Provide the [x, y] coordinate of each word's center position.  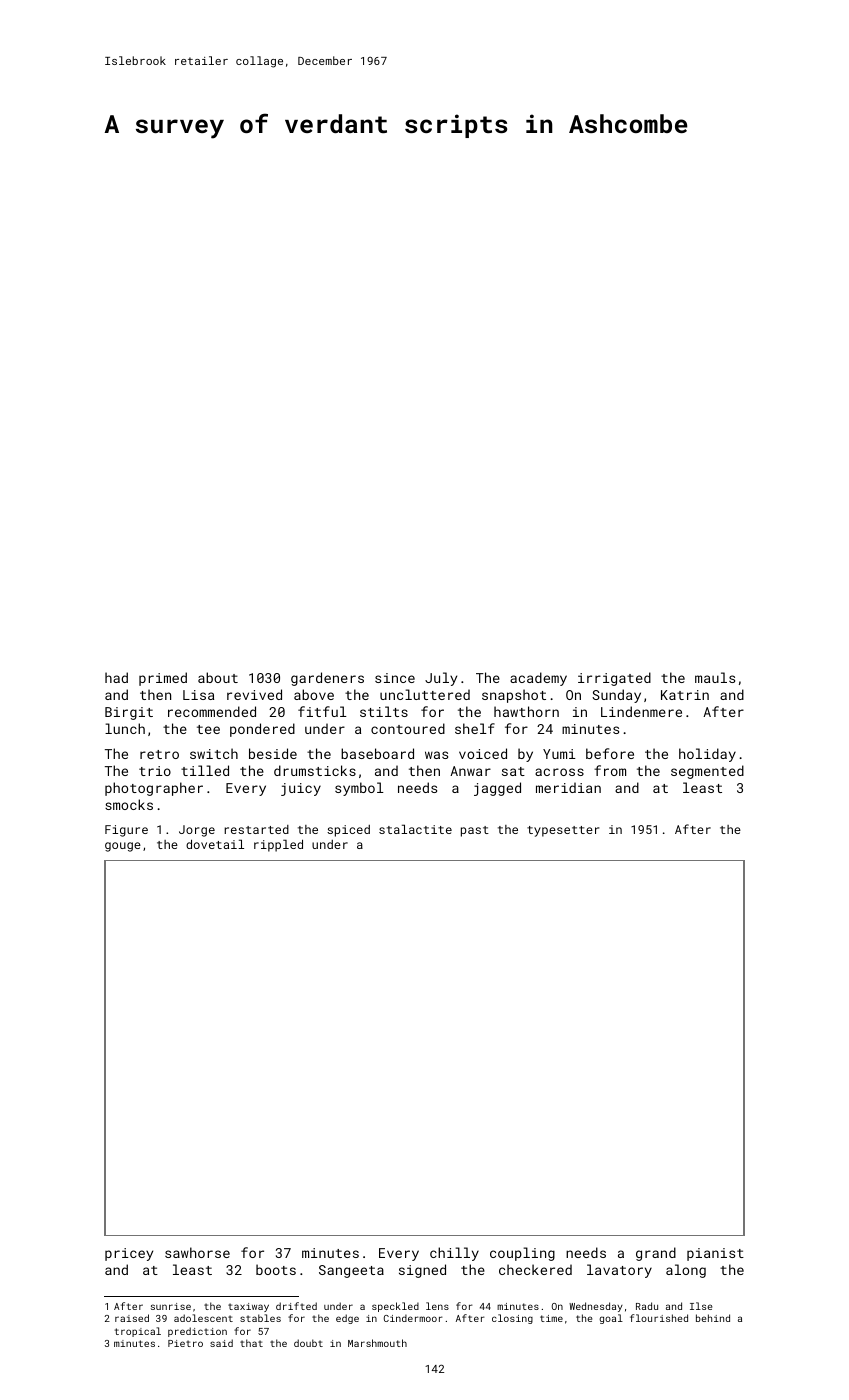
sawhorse [197, 1252]
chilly [454, 1254]
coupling [522, 1254]
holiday [707, 755]
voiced [483, 753]
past [475, 831]
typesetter [563, 831]
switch [214, 753]
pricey [129, 1254]
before [610, 753]
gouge [123, 847]
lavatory [619, 1271]
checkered [535, 1269]
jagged [497, 789]
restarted [256, 829]
